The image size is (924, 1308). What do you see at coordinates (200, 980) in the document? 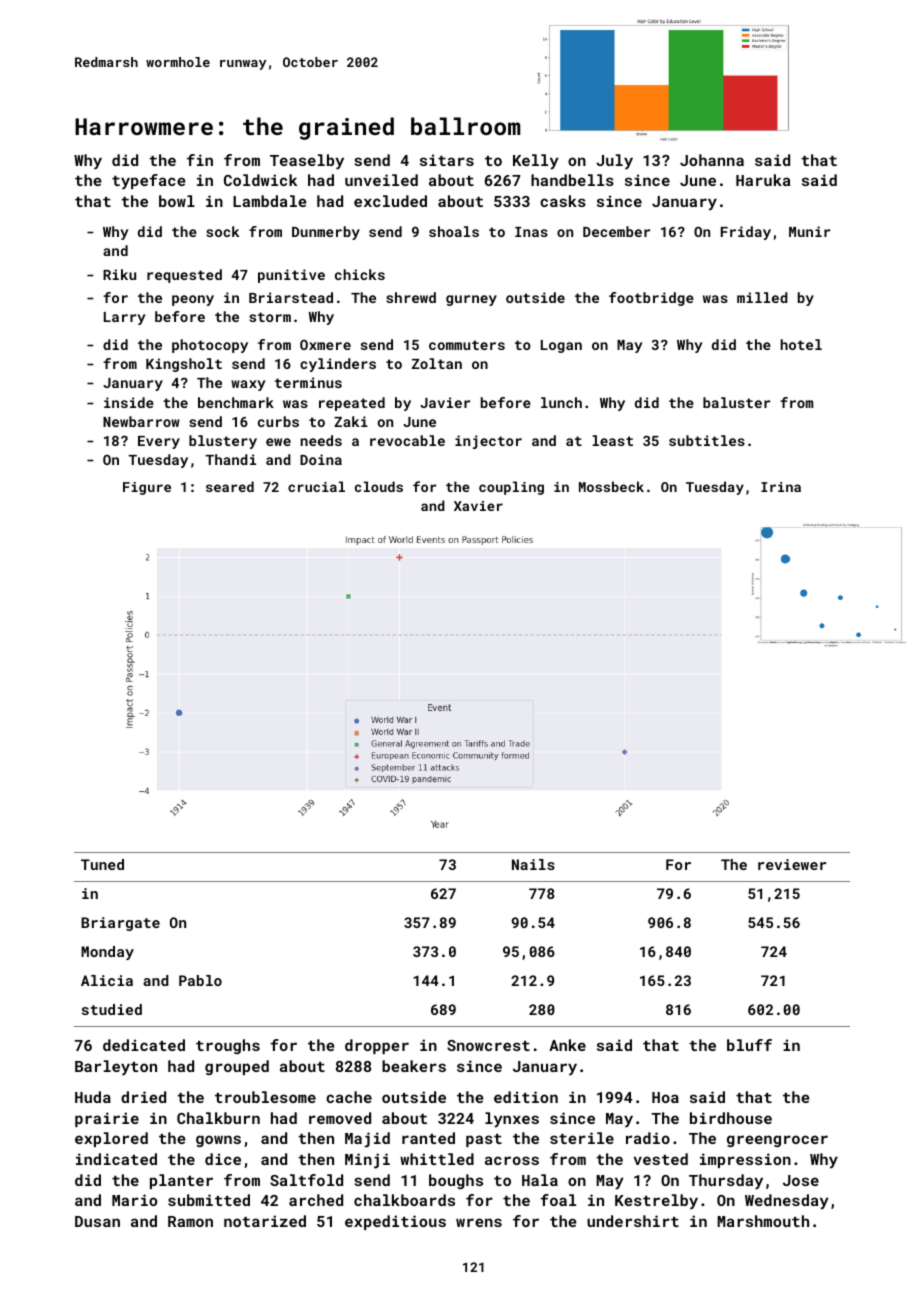
I see `Pablo` at bounding box center [200, 980].
